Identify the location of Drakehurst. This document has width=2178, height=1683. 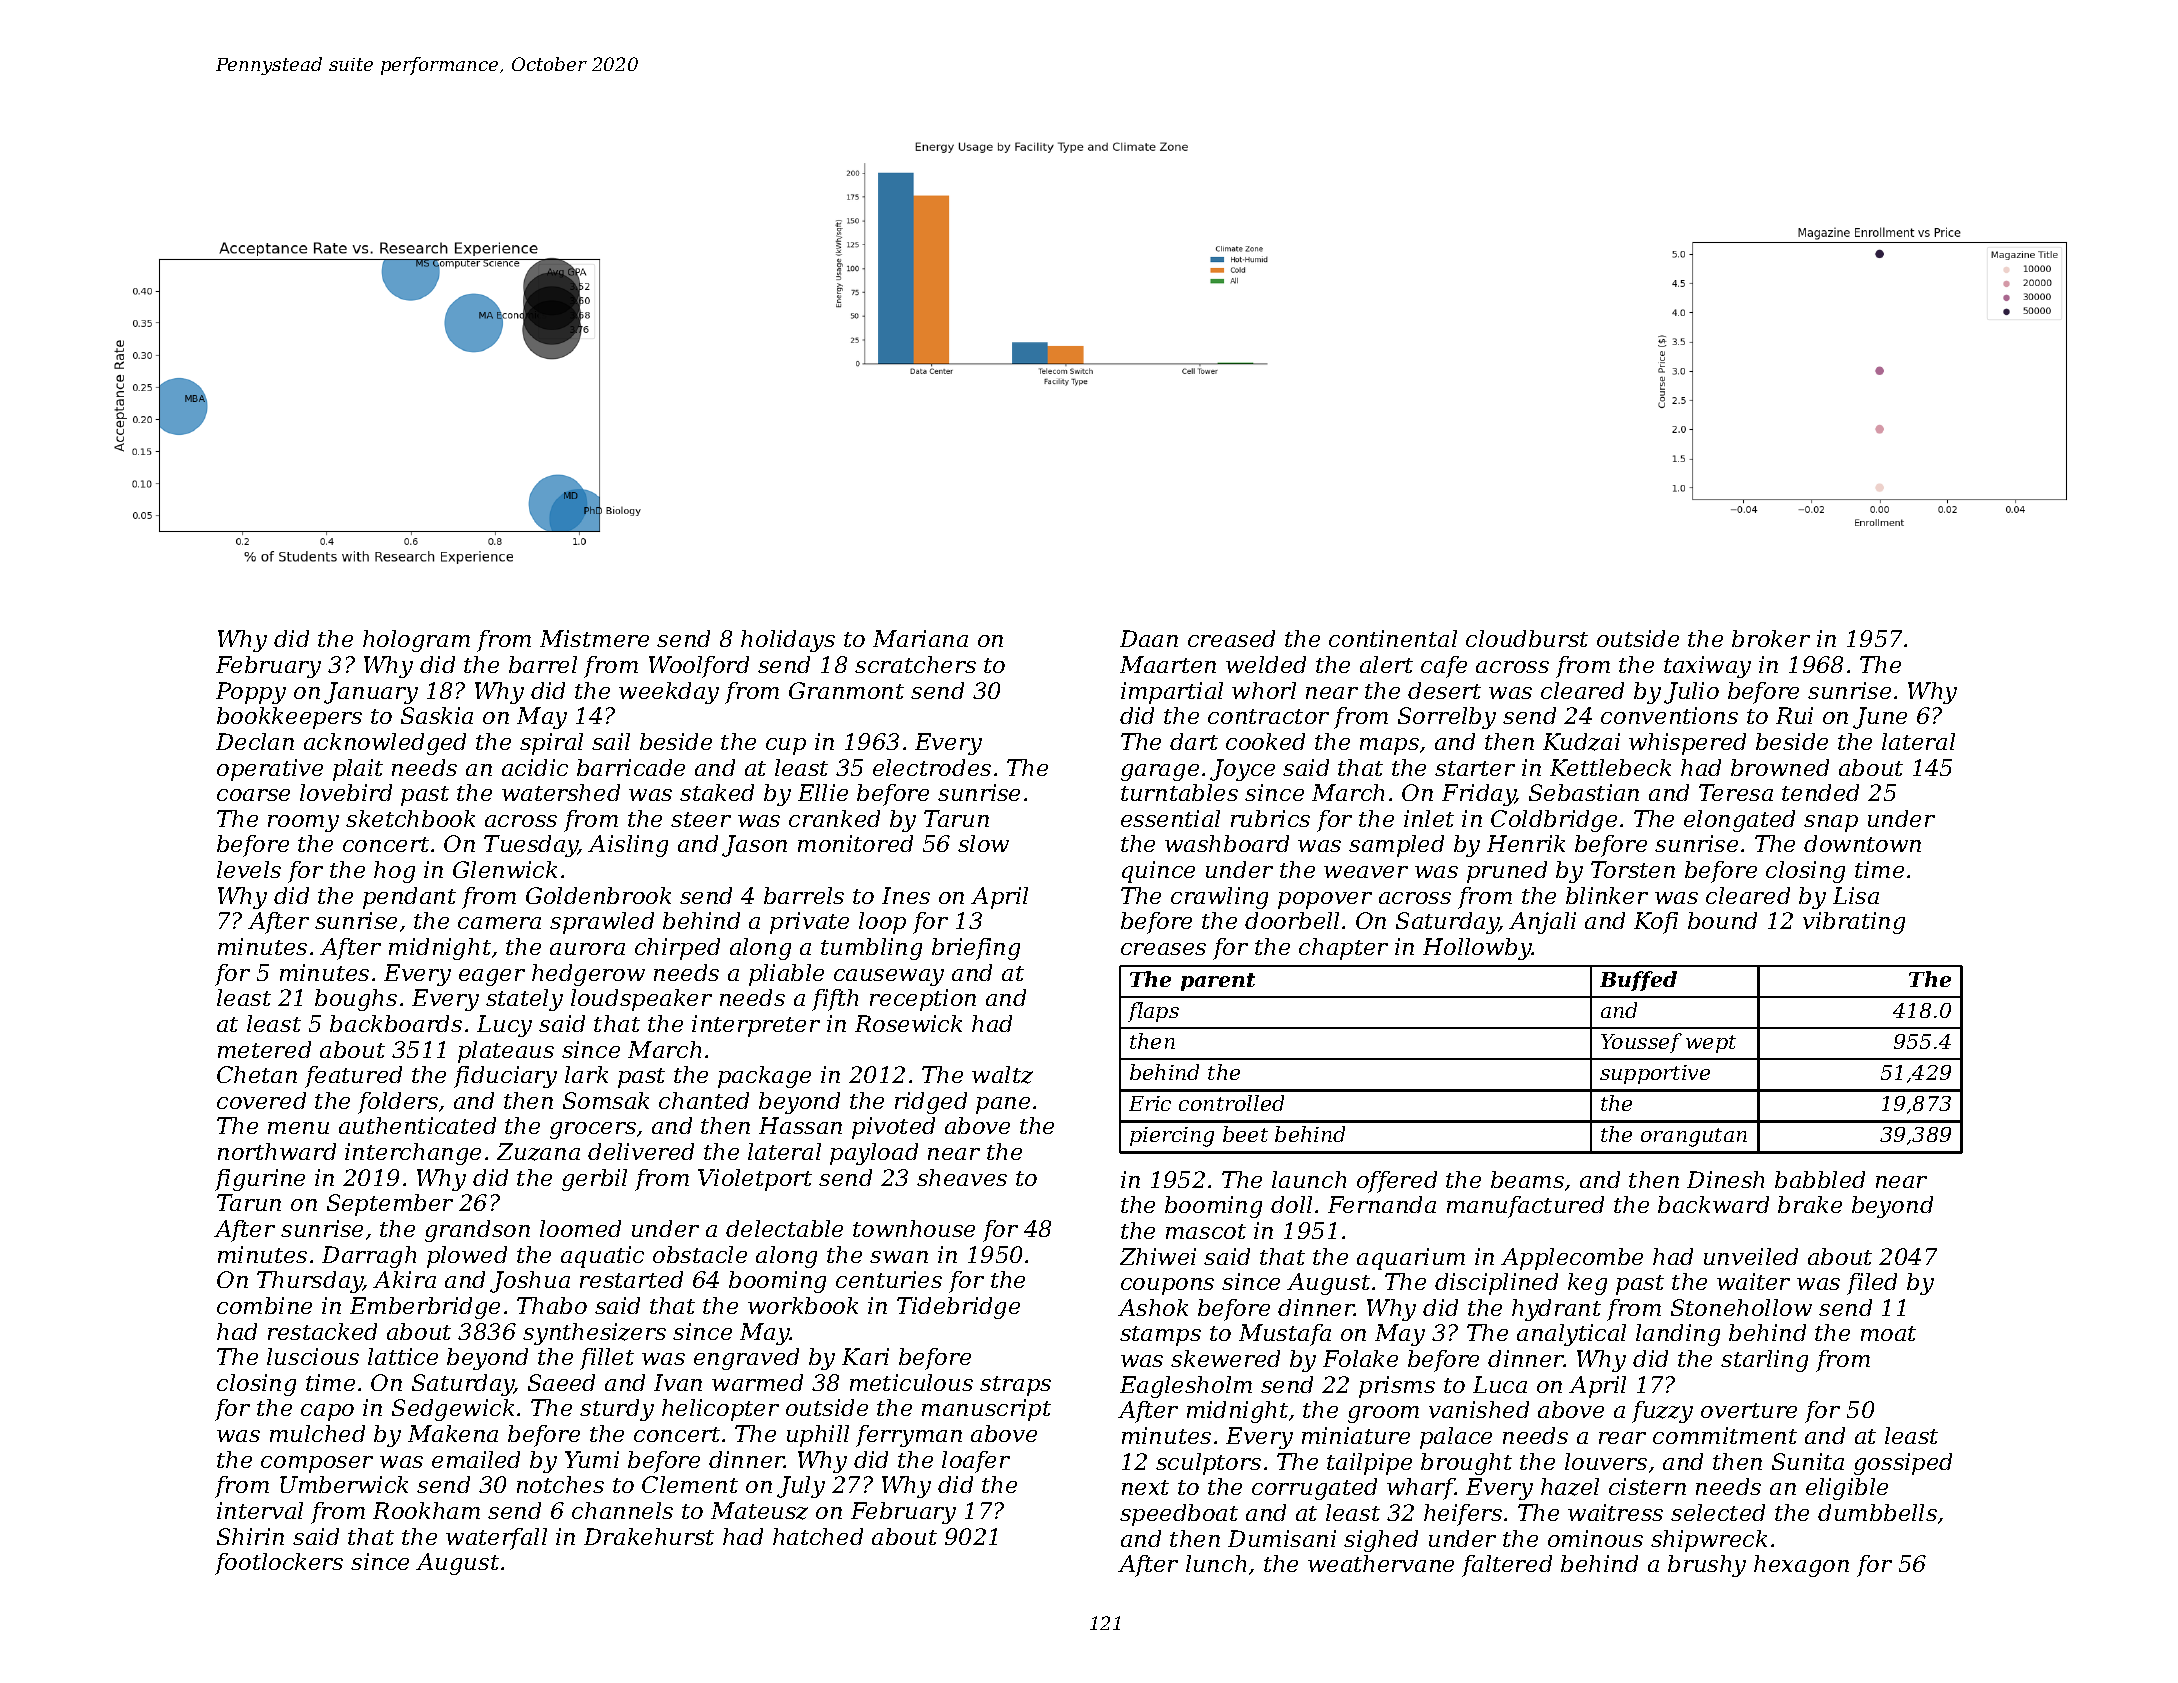
(649, 1536).
